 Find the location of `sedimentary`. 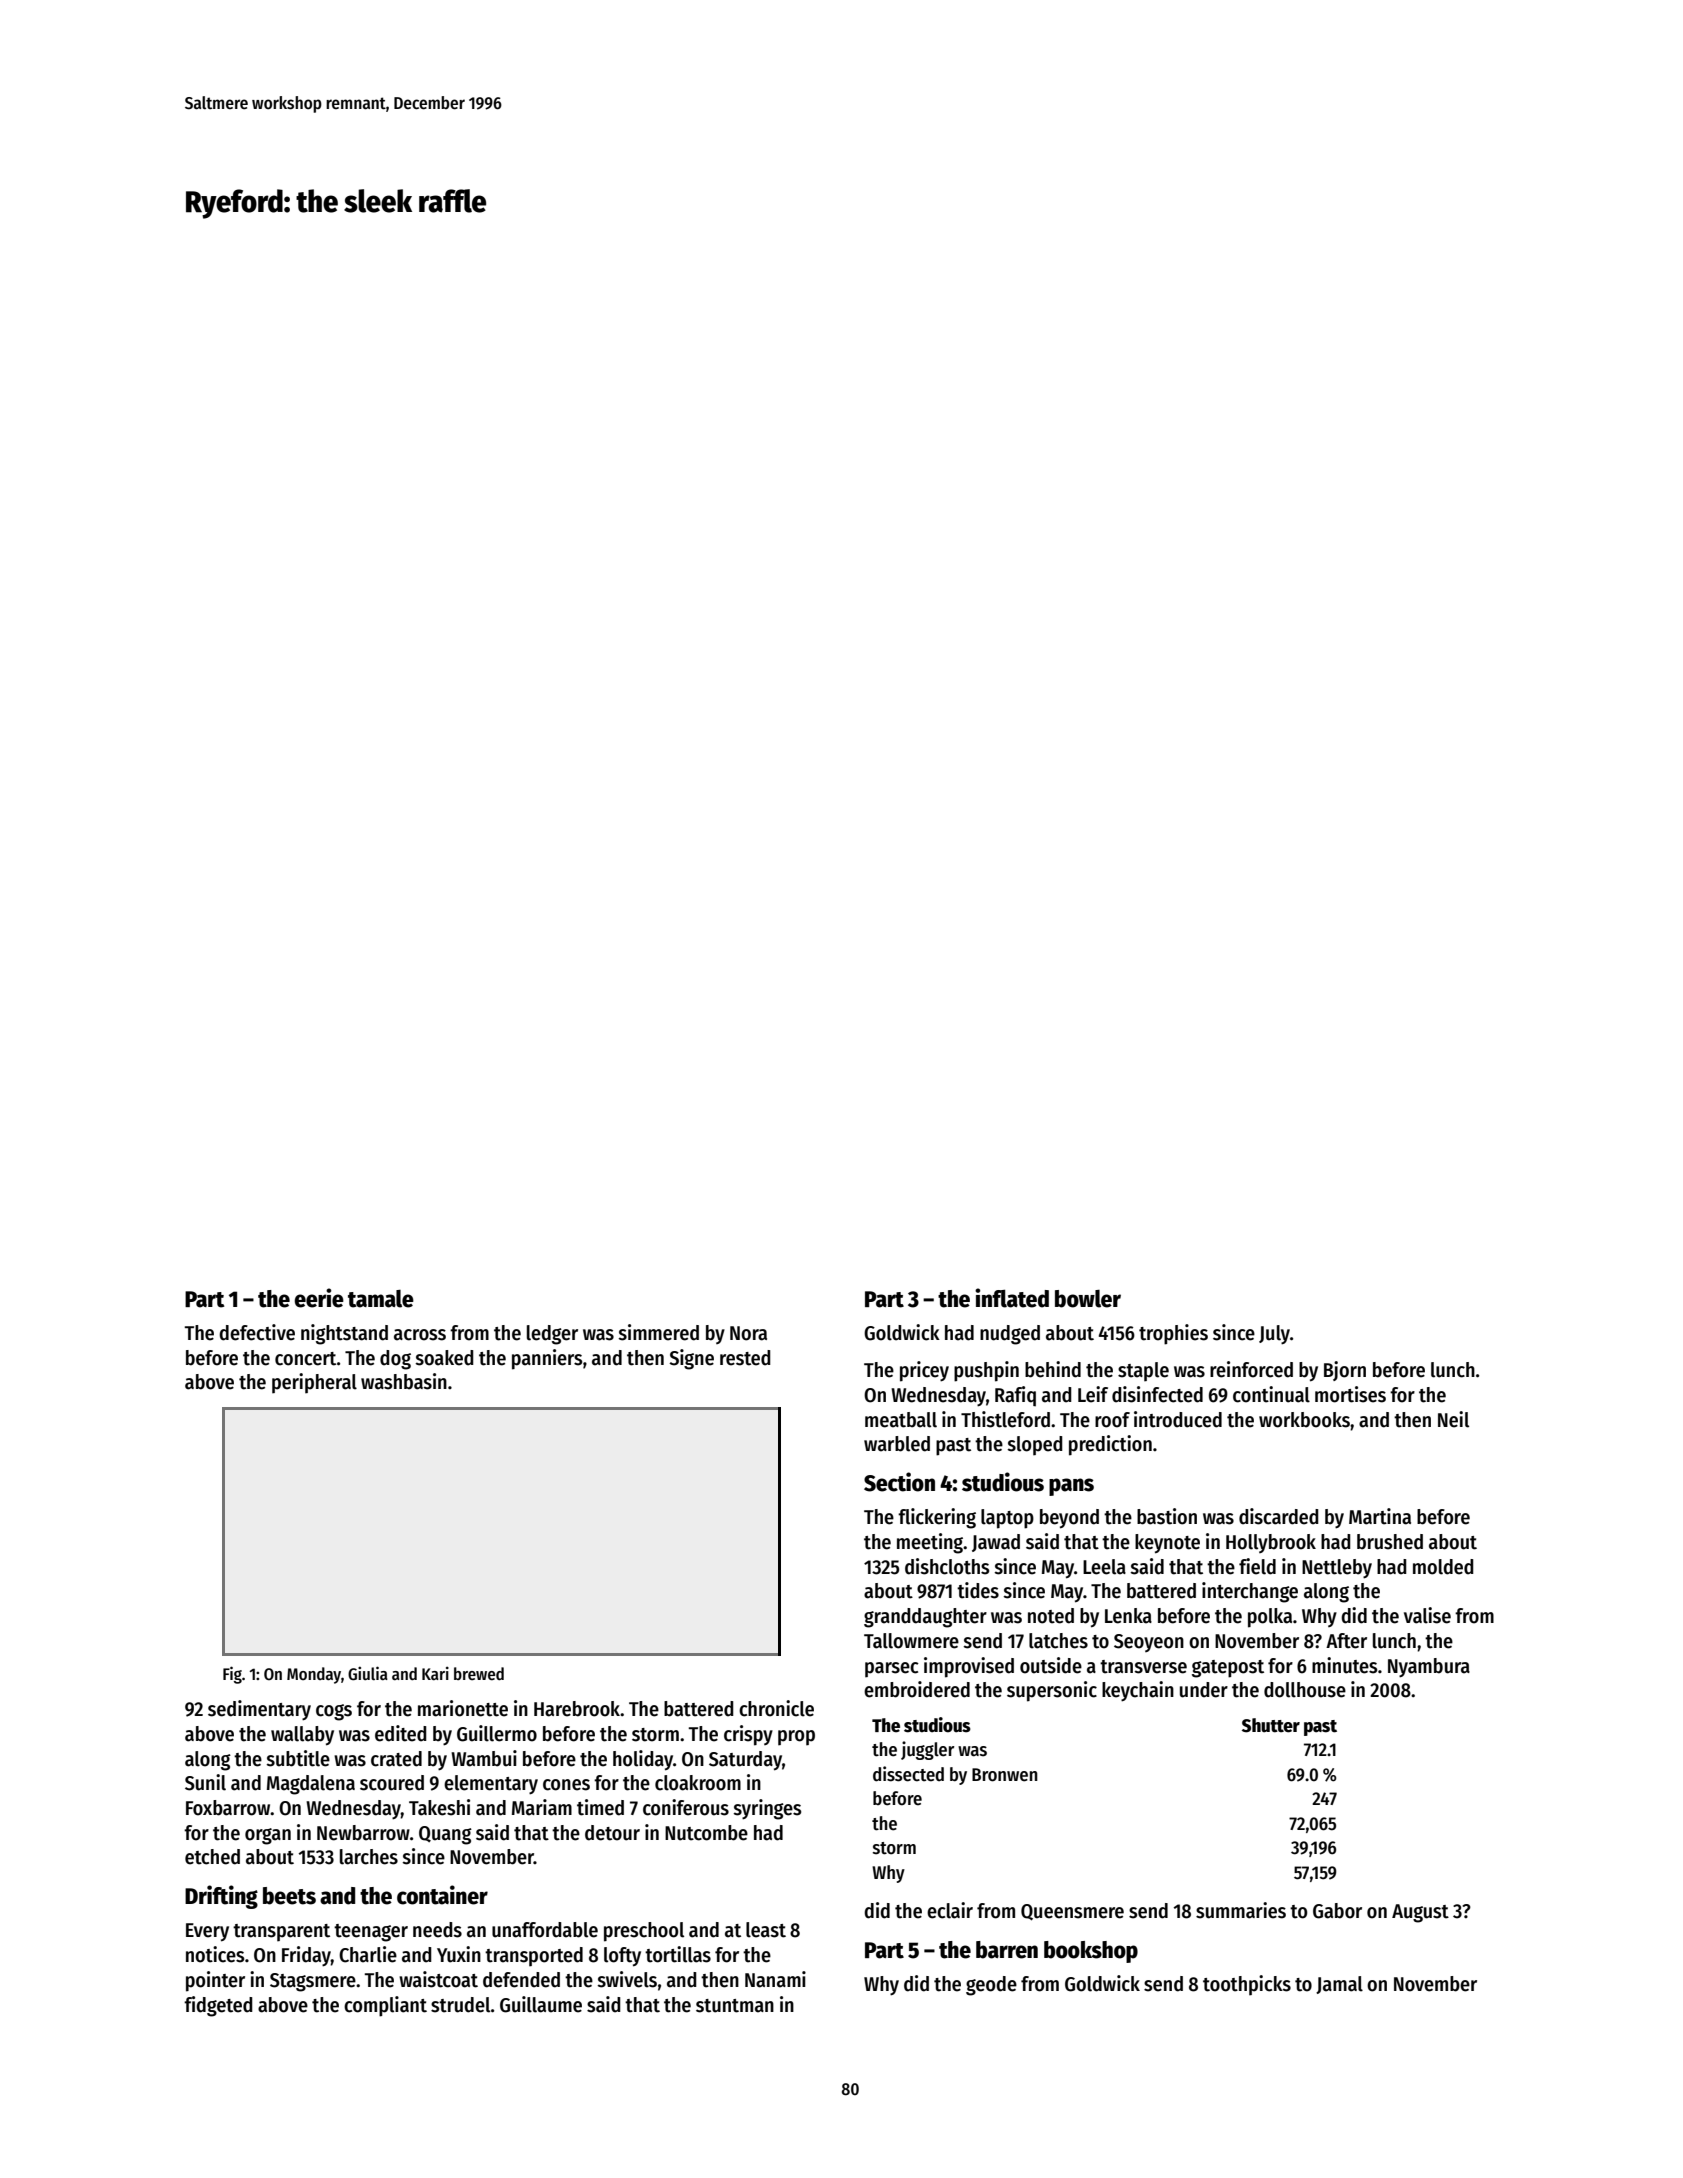

sedimentary is located at coordinates (259, 1710).
